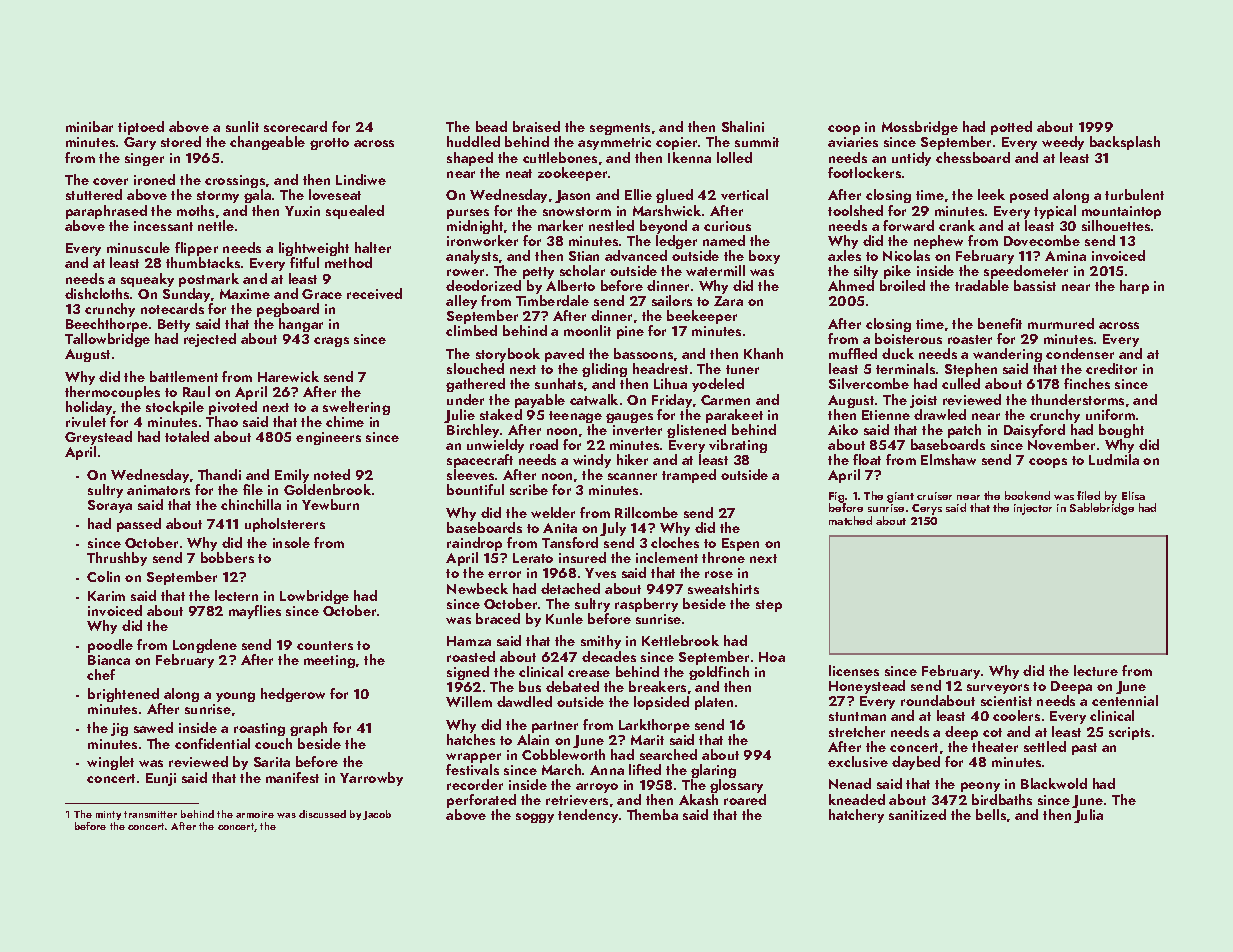  Describe the element at coordinates (1088, 816) in the page. I see `Julia` at that location.
